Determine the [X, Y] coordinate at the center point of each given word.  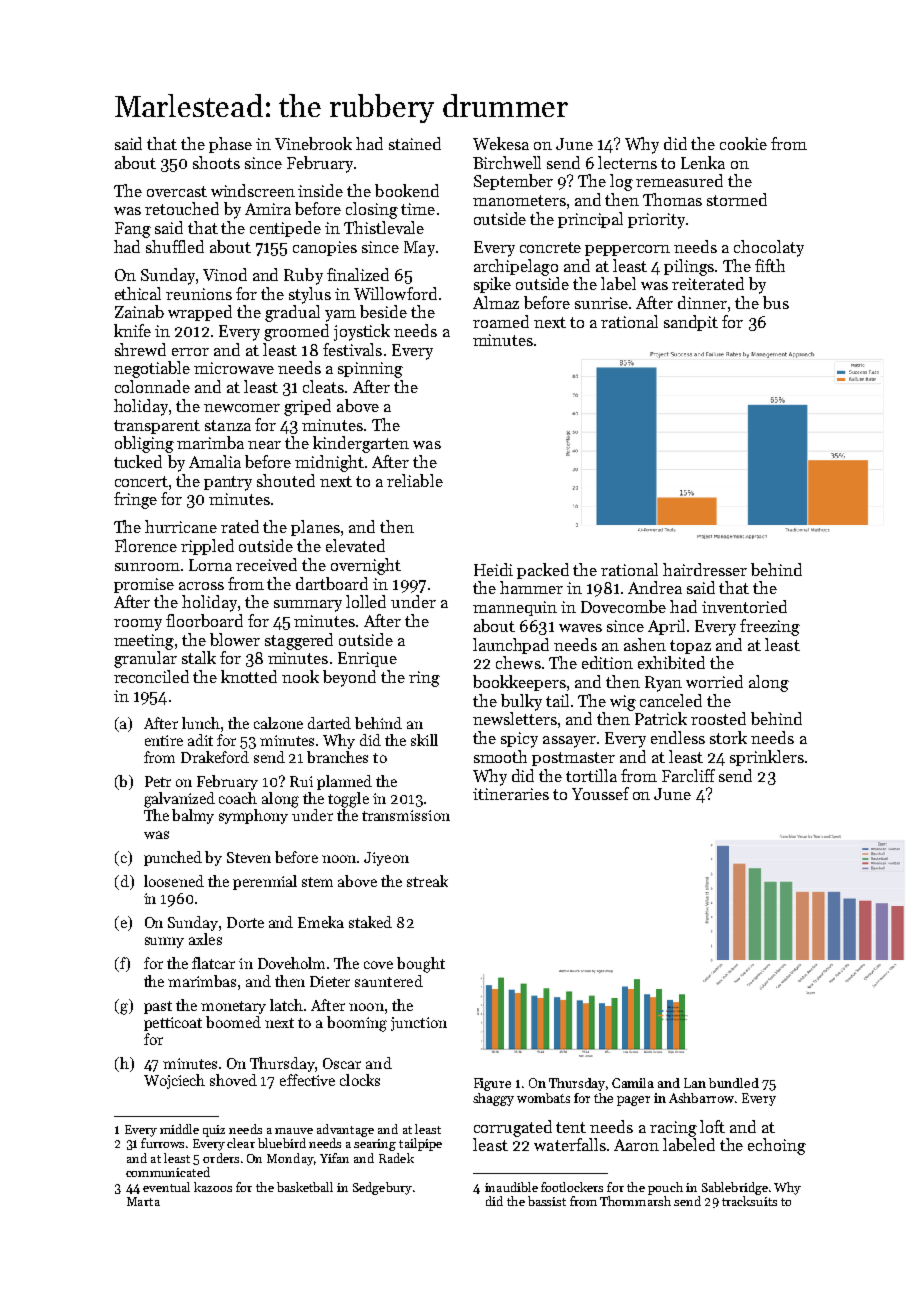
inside [320, 190]
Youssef [600, 793]
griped [307, 407]
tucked [138, 461]
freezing [770, 627]
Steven [249, 857]
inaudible [511, 1187]
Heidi [493, 569]
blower [235, 639]
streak [427, 881]
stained [415, 143]
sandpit [691, 323]
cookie [743, 143]
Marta [143, 1201]
